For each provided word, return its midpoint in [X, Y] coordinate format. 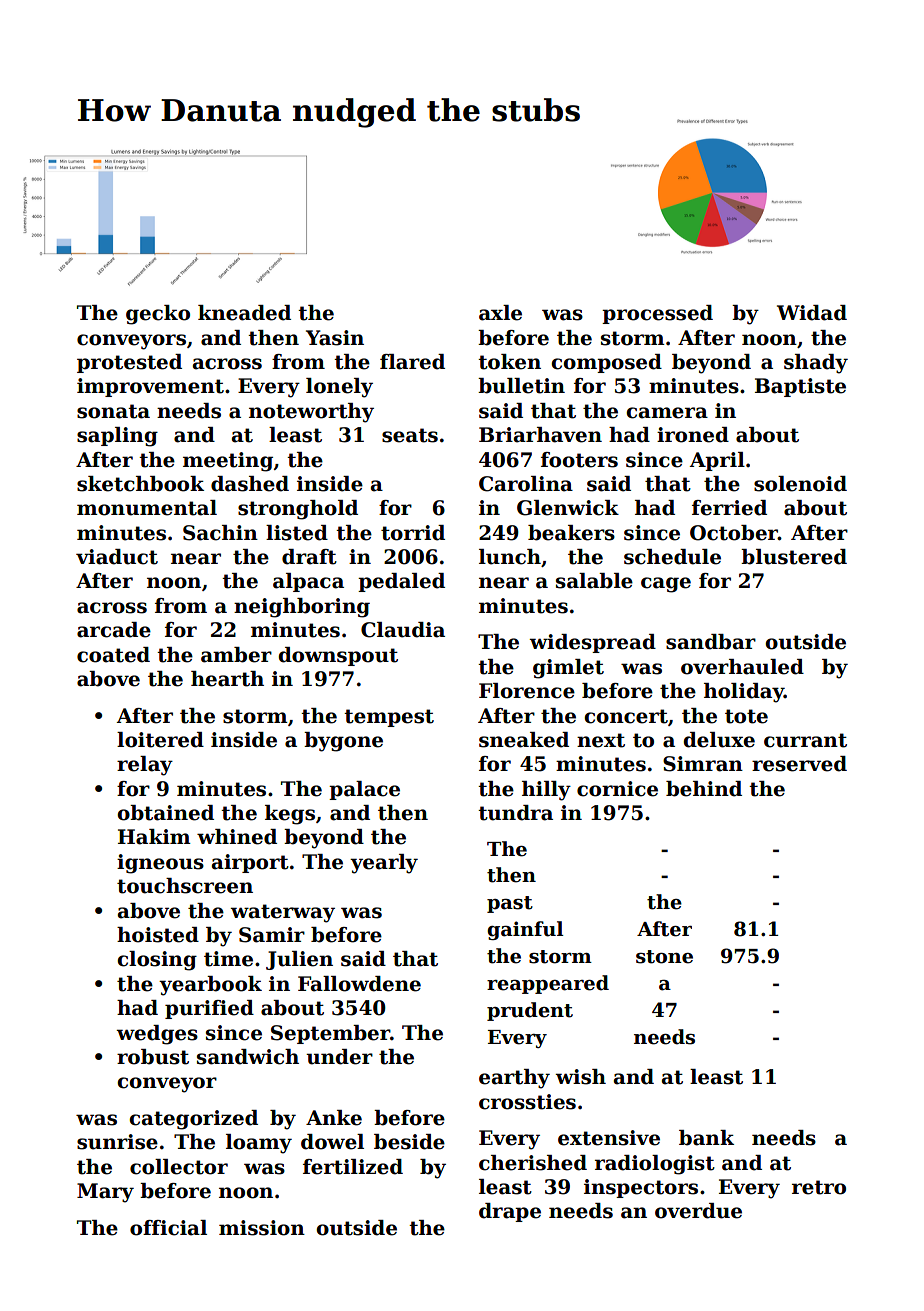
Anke [334, 1118]
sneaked [524, 740]
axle [500, 313]
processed [657, 314]
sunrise [117, 1142]
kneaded [244, 313]
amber [236, 655]
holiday [744, 693]
